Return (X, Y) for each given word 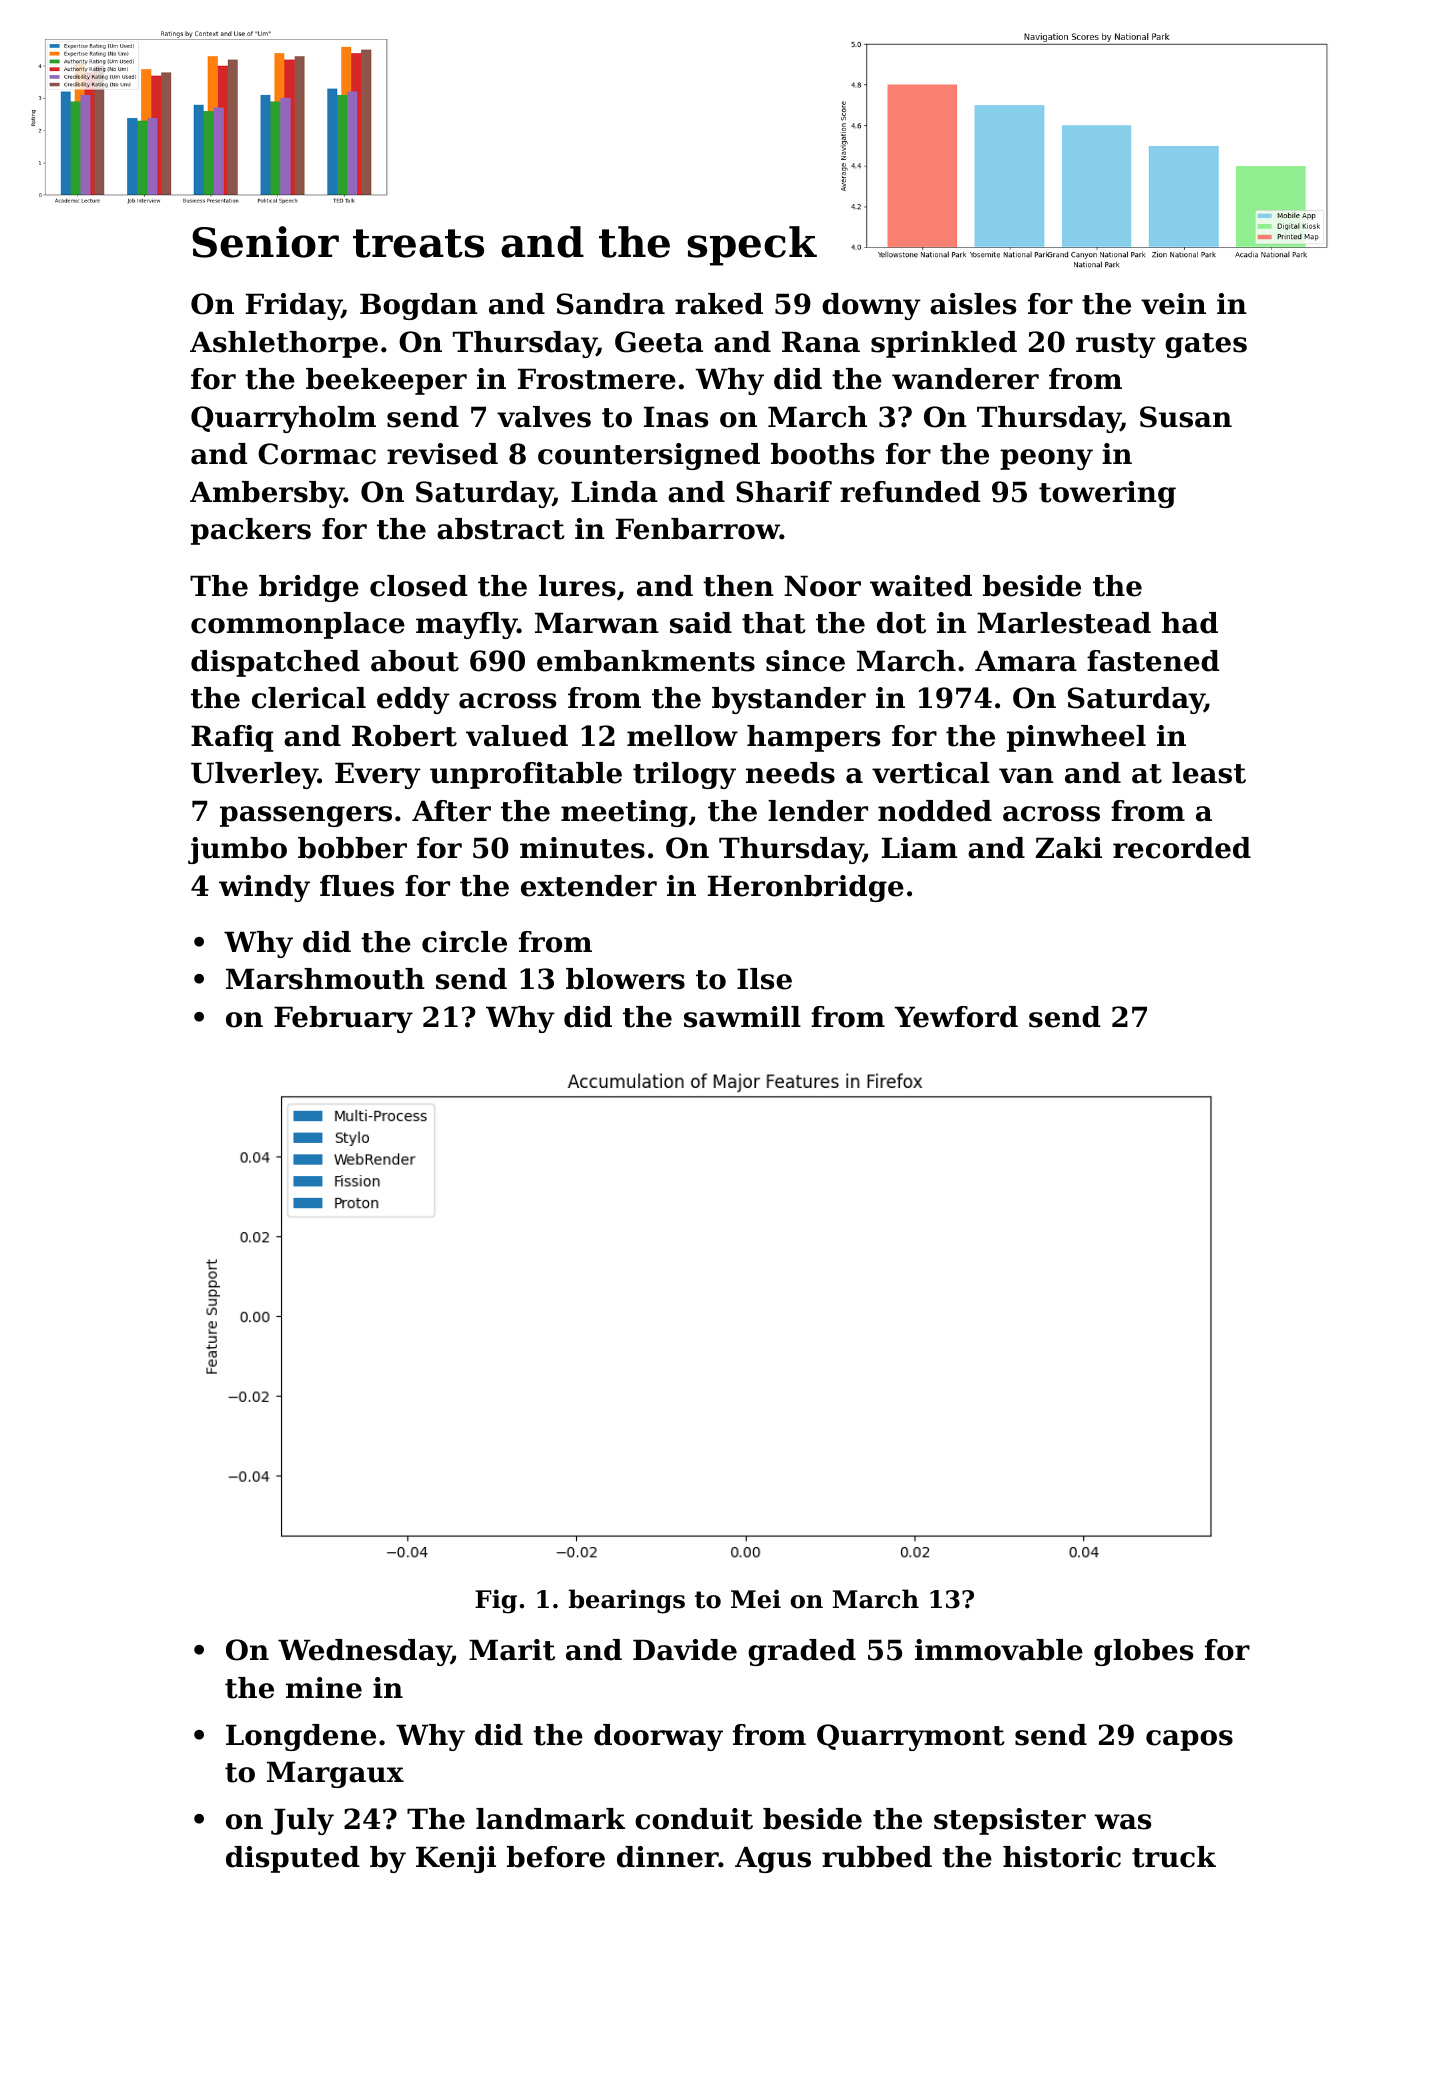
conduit (694, 1819)
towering (1107, 494)
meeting (624, 813)
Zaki (1069, 848)
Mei (756, 1599)
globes (1143, 1652)
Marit (512, 1650)
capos (1189, 1740)
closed (419, 586)
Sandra (611, 304)
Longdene (301, 1737)
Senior (265, 242)
